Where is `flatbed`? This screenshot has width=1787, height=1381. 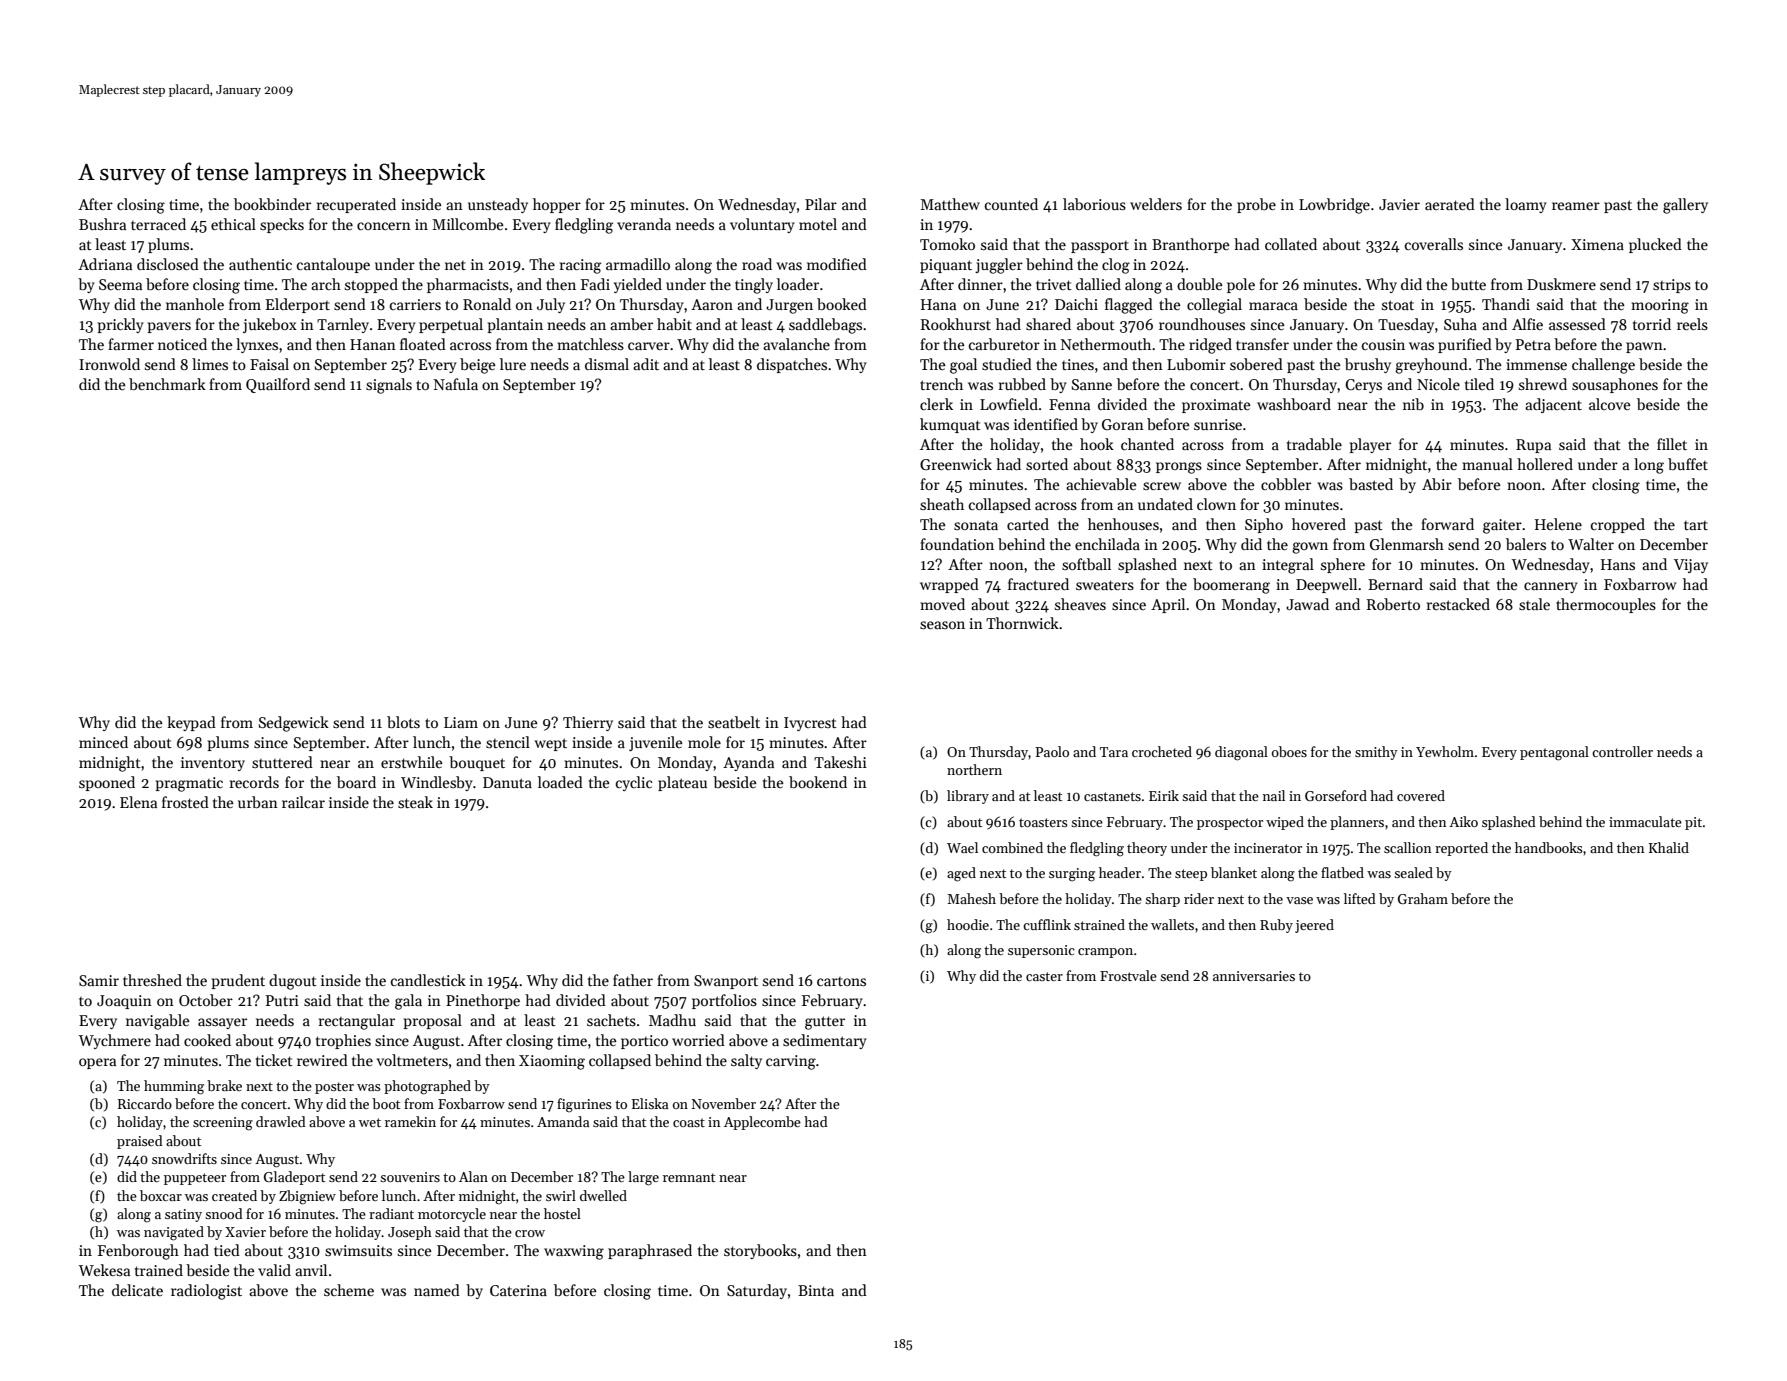 flatbed is located at coordinates (1342, 872).
